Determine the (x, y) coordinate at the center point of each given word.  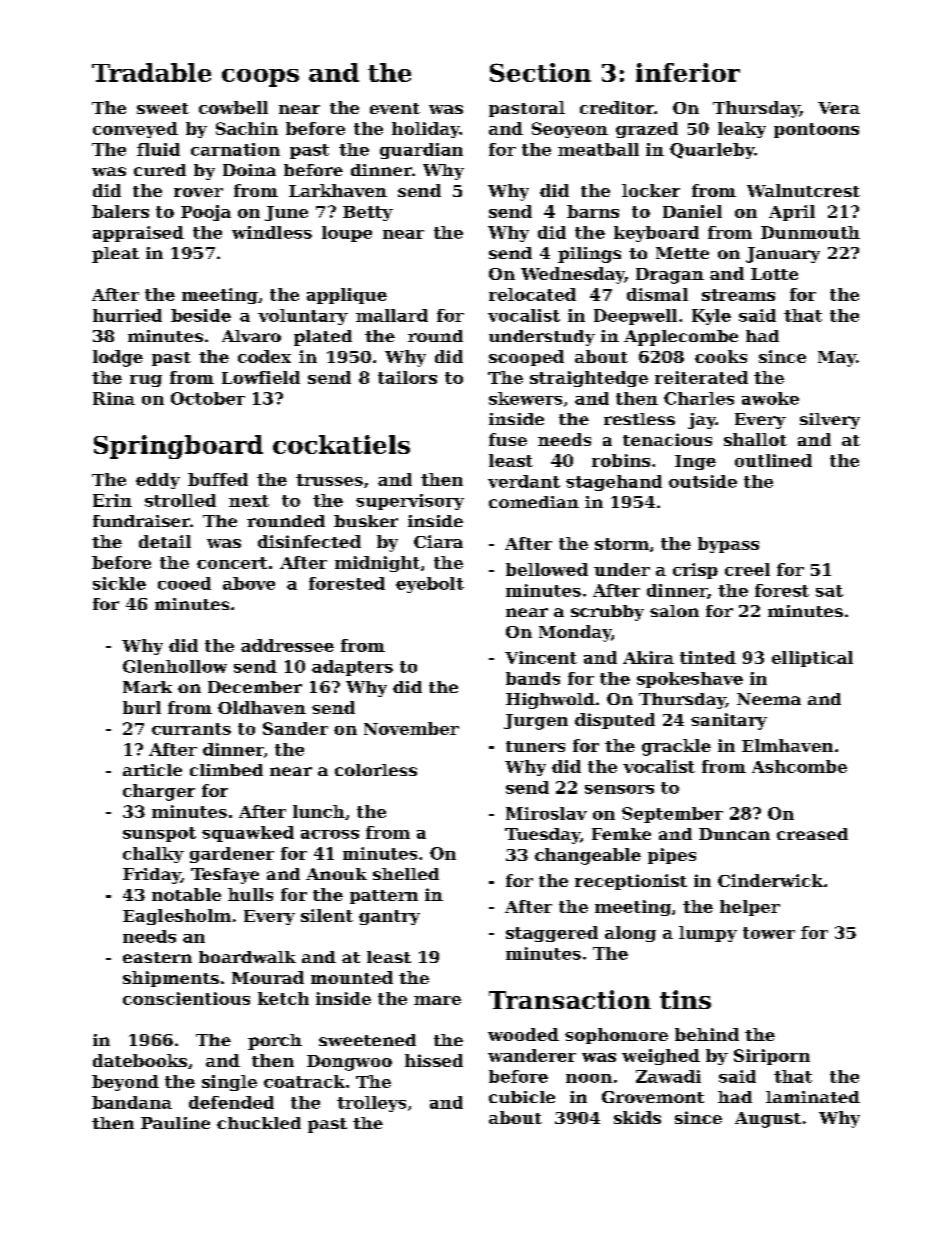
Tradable (151, 72)
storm (622, 544)
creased (812, 834)
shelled (406, 874)
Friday (152, 876)
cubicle (522, 1097)
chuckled (259, 1123)
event (395, 108)
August (768, 1120)
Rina (114, 398)
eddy (158, 481)
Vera (839, 108)
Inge (695, 462)
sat (829, 591)
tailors (407, 377)
